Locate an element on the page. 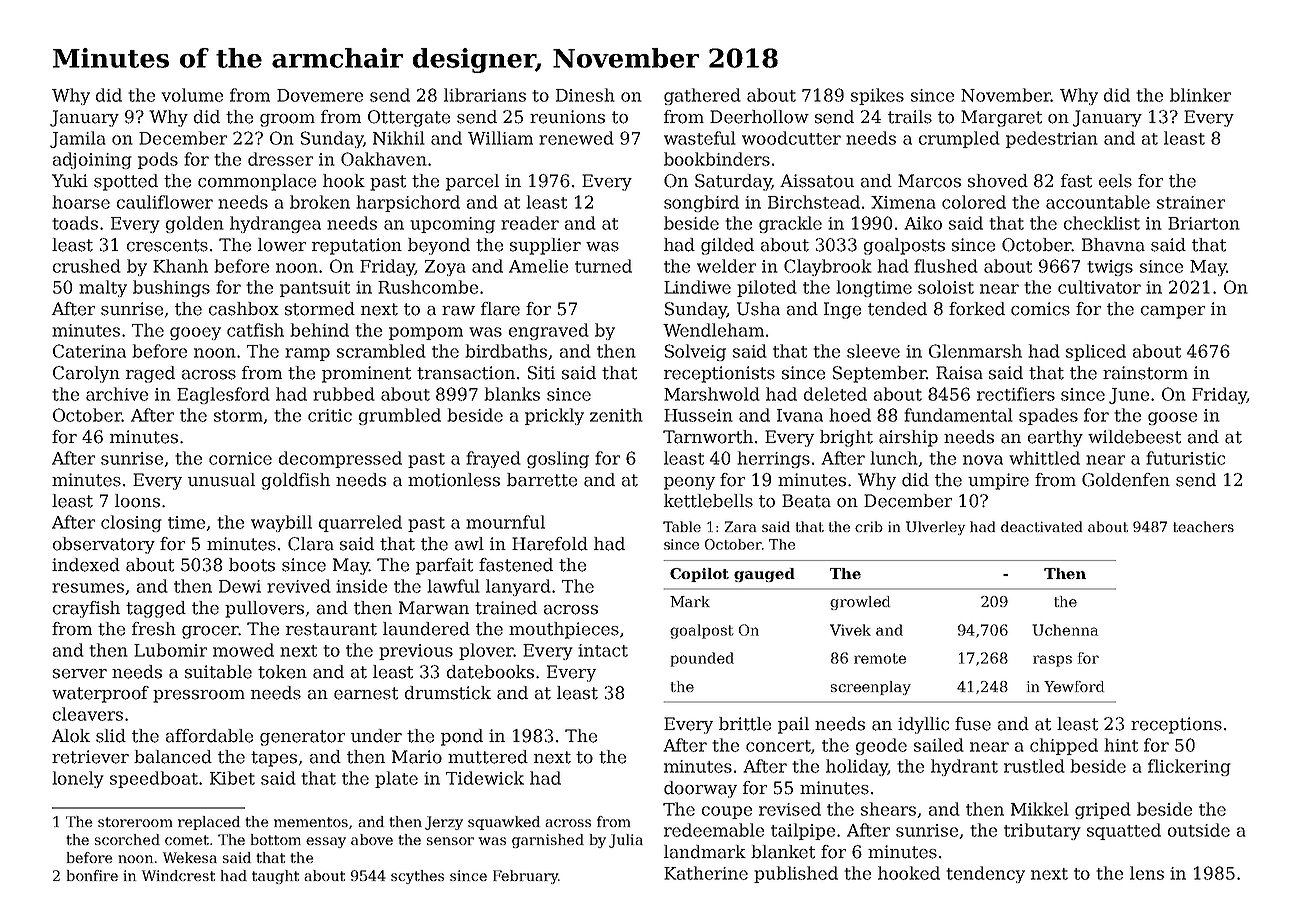 Image resolution: width=1308 pixels, height=924 pixels. outside is located at coordinates (1199, 830).
